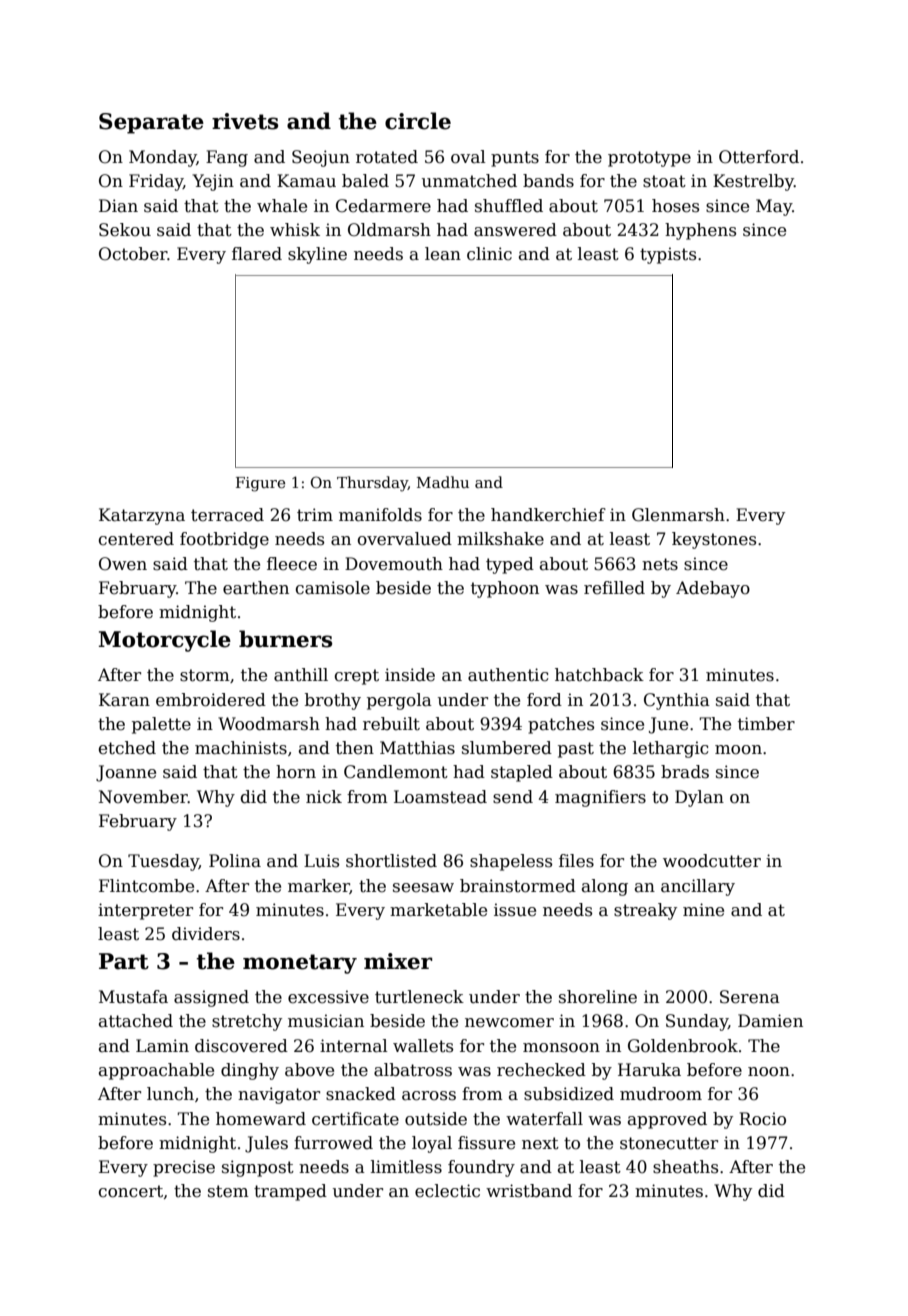 Image resolution: width=908 pixels, height=1316 pixels. What do you see at coordinates (118, 205) in the document?
I see `Dian` at bounding box center [118, 205].
